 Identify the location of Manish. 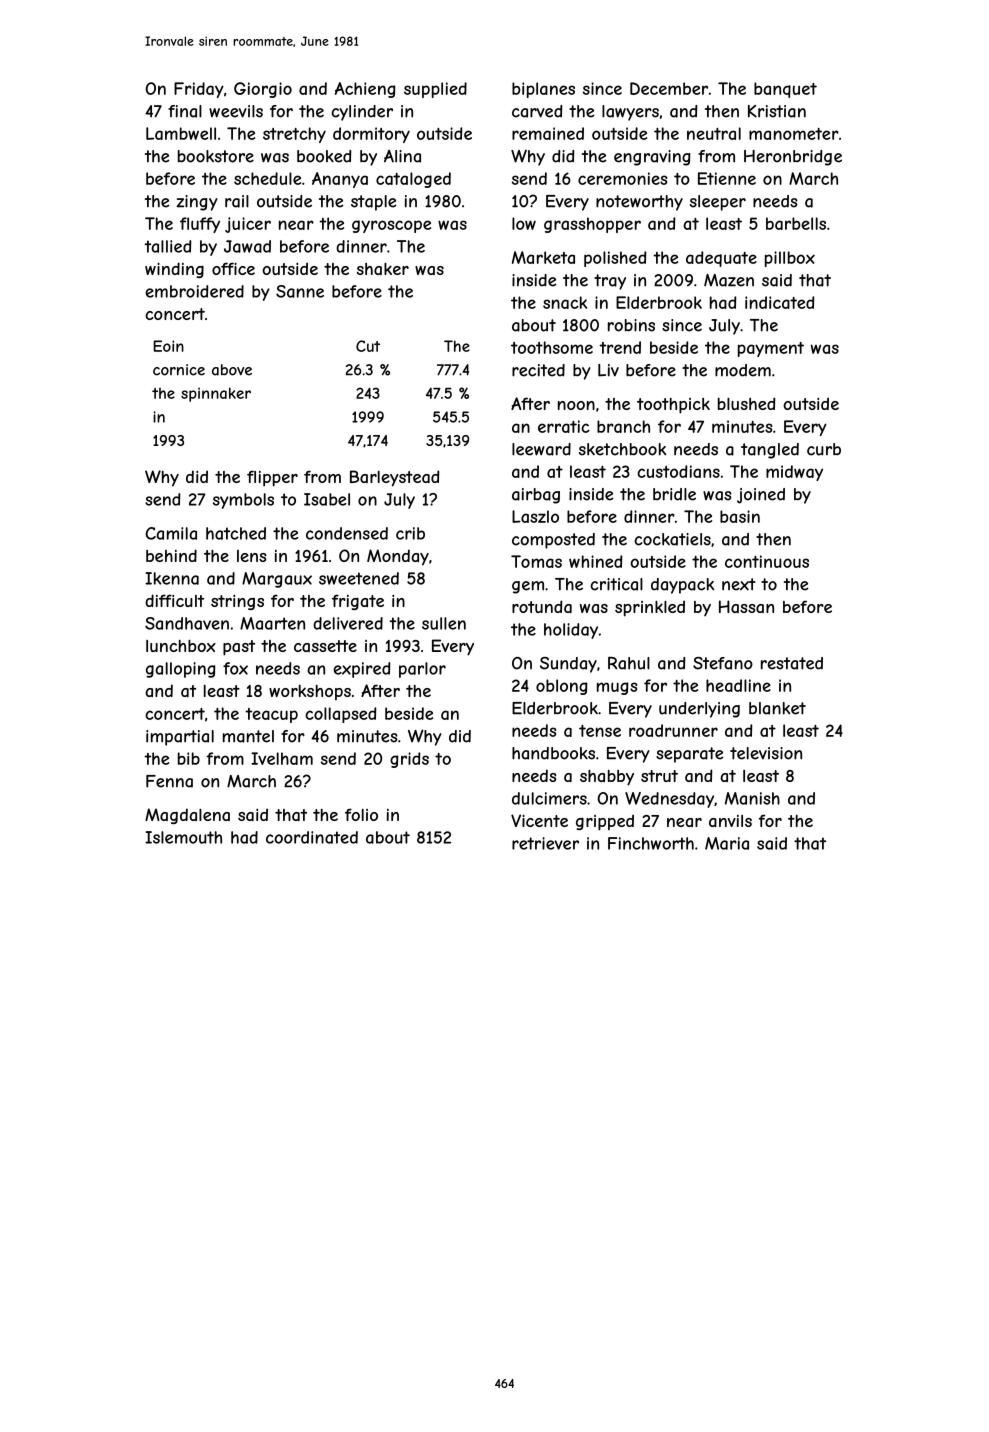
(752, 798).
